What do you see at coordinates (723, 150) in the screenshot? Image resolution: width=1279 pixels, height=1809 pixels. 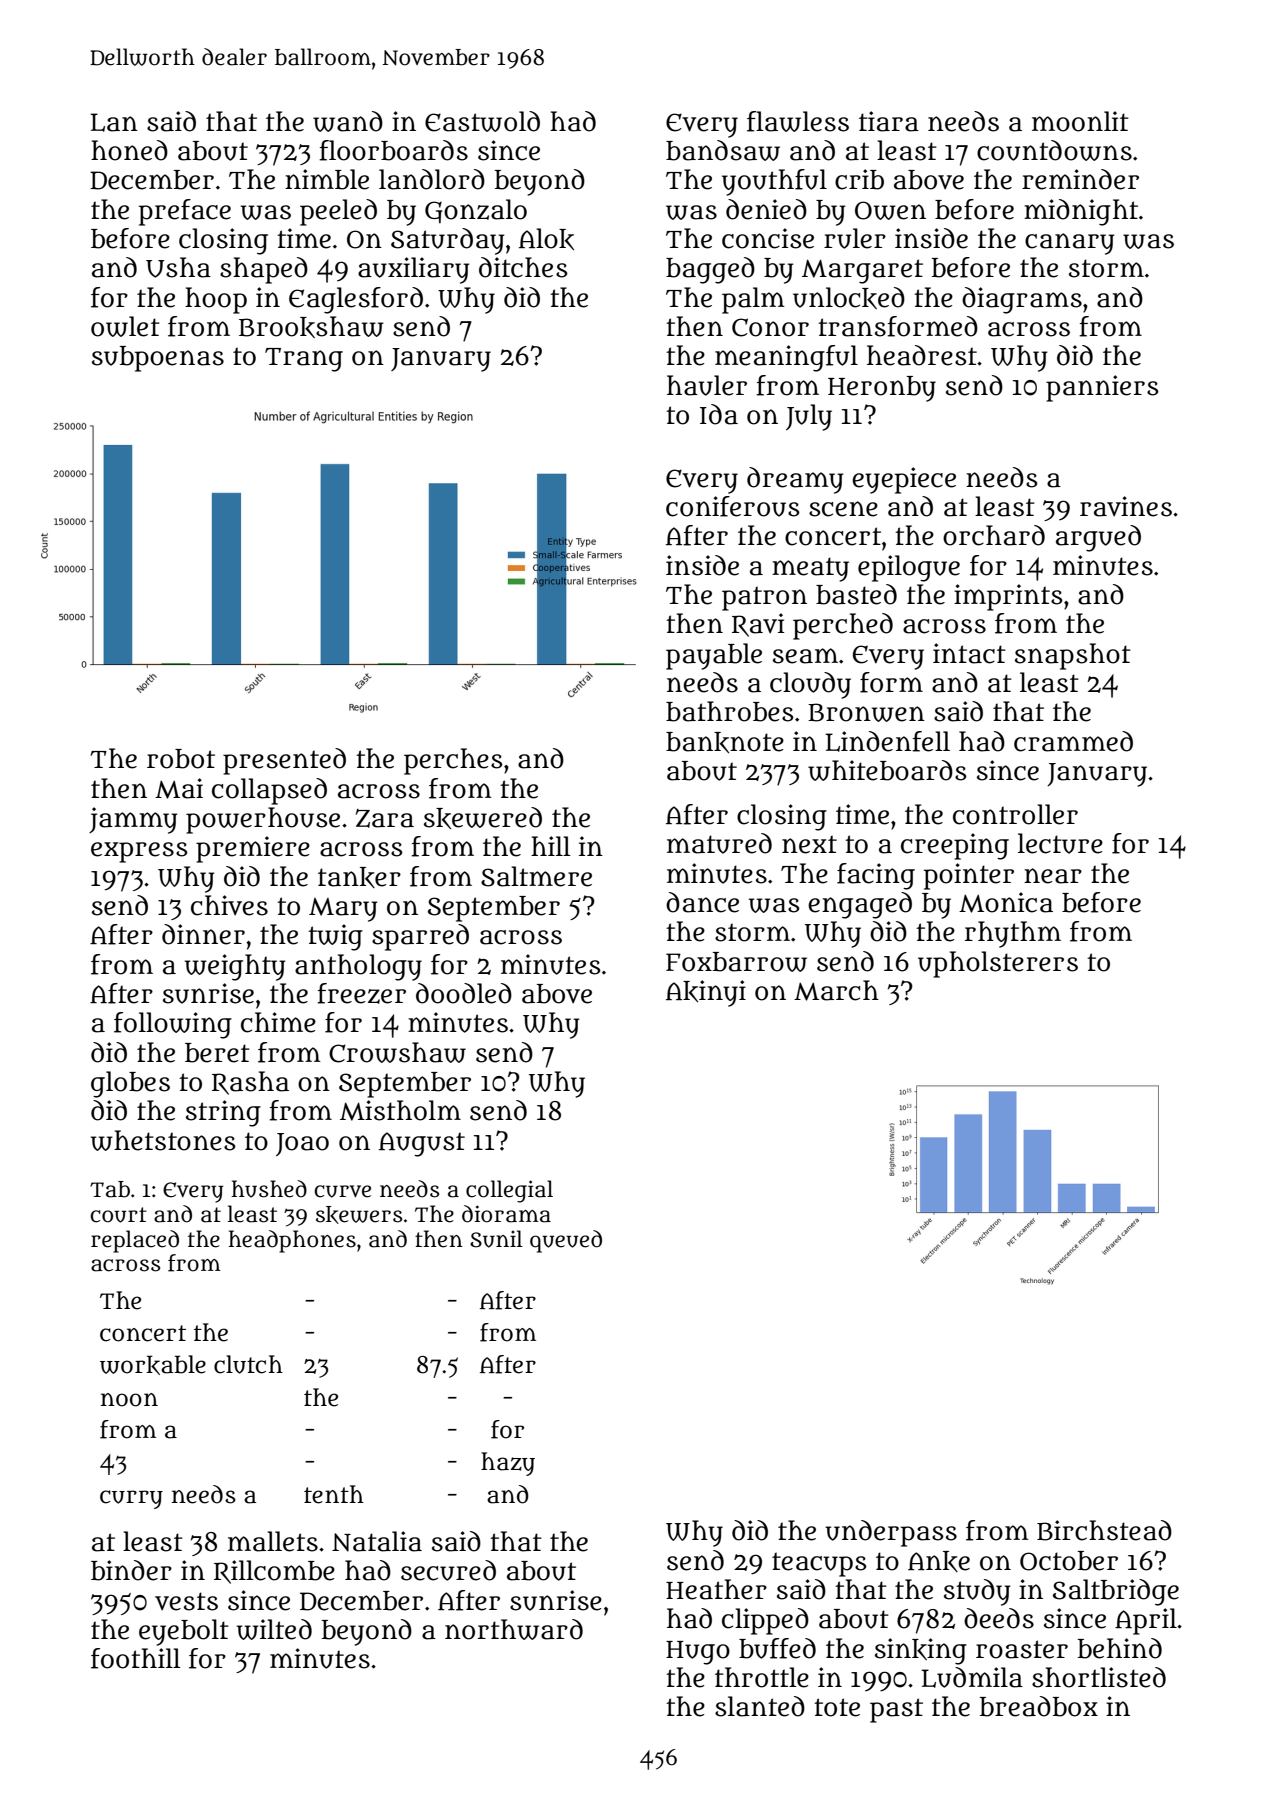 I see `bandsaw` at bounding box center [723, 150].
